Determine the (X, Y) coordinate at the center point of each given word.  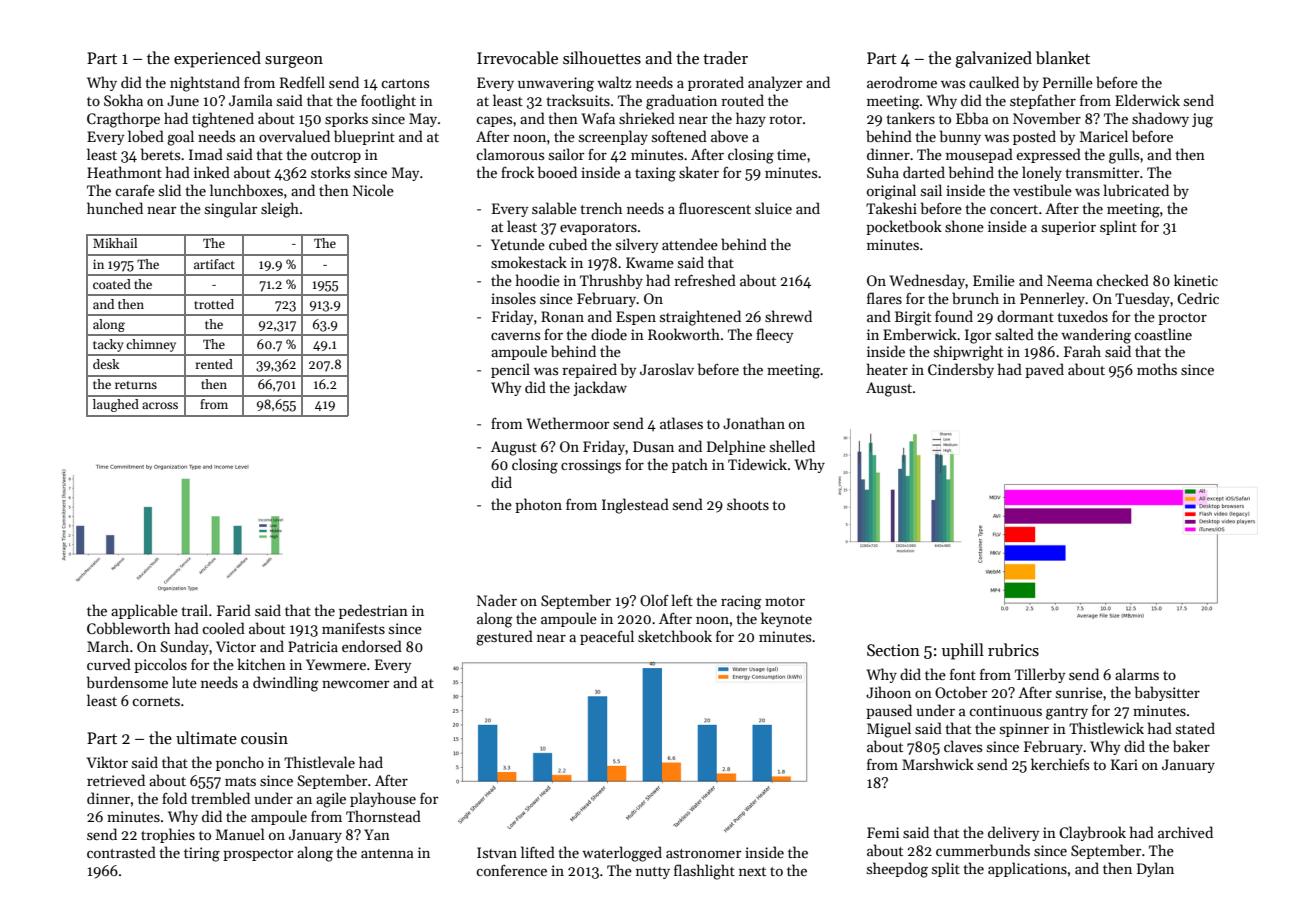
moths (1157, 369)
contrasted (121, 852)
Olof (654, 600)
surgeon (294, 62)
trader (725, 57)
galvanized (993, 59)
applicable (144, 611)
